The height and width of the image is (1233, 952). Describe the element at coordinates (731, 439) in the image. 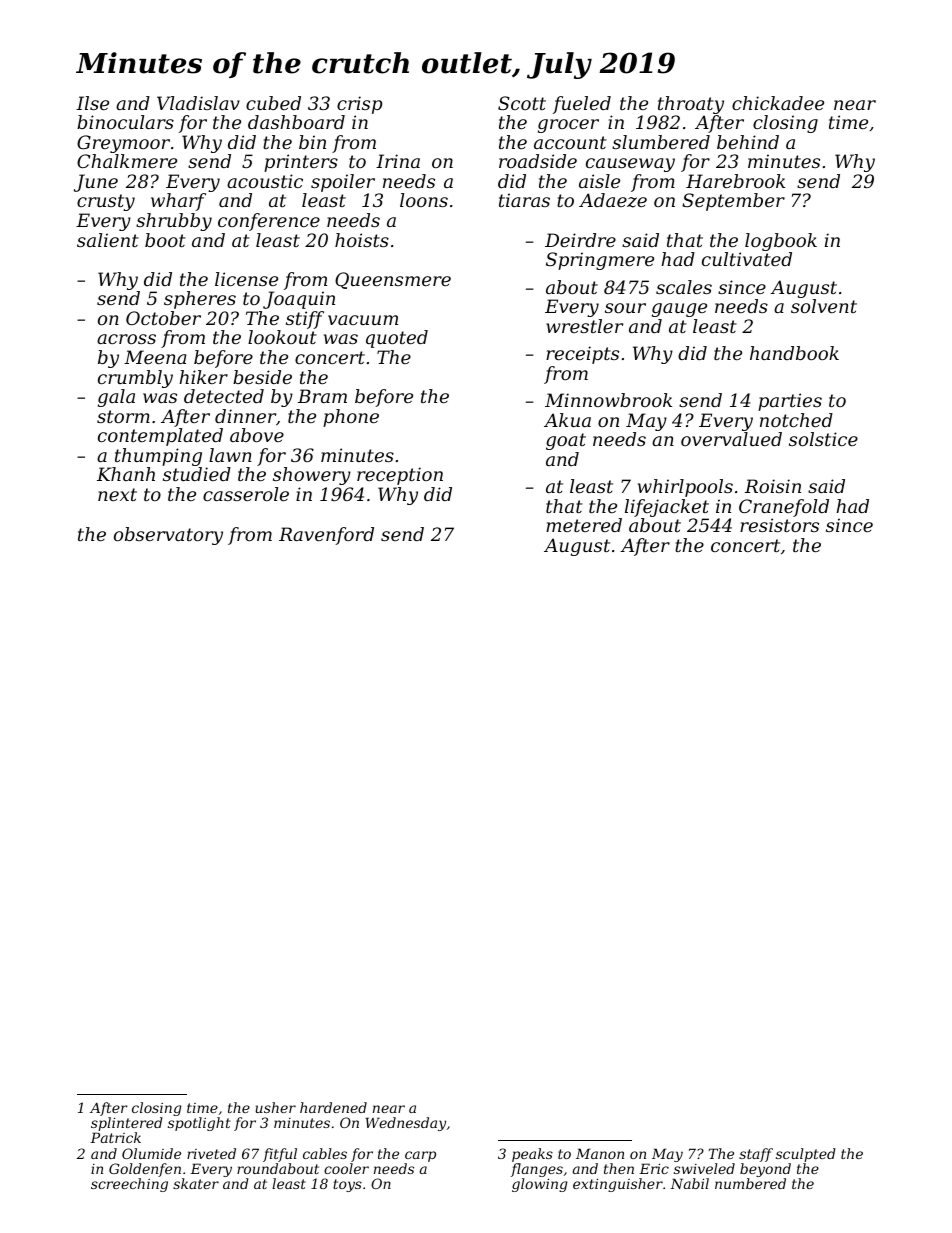

I see `overvalued` at that location.
